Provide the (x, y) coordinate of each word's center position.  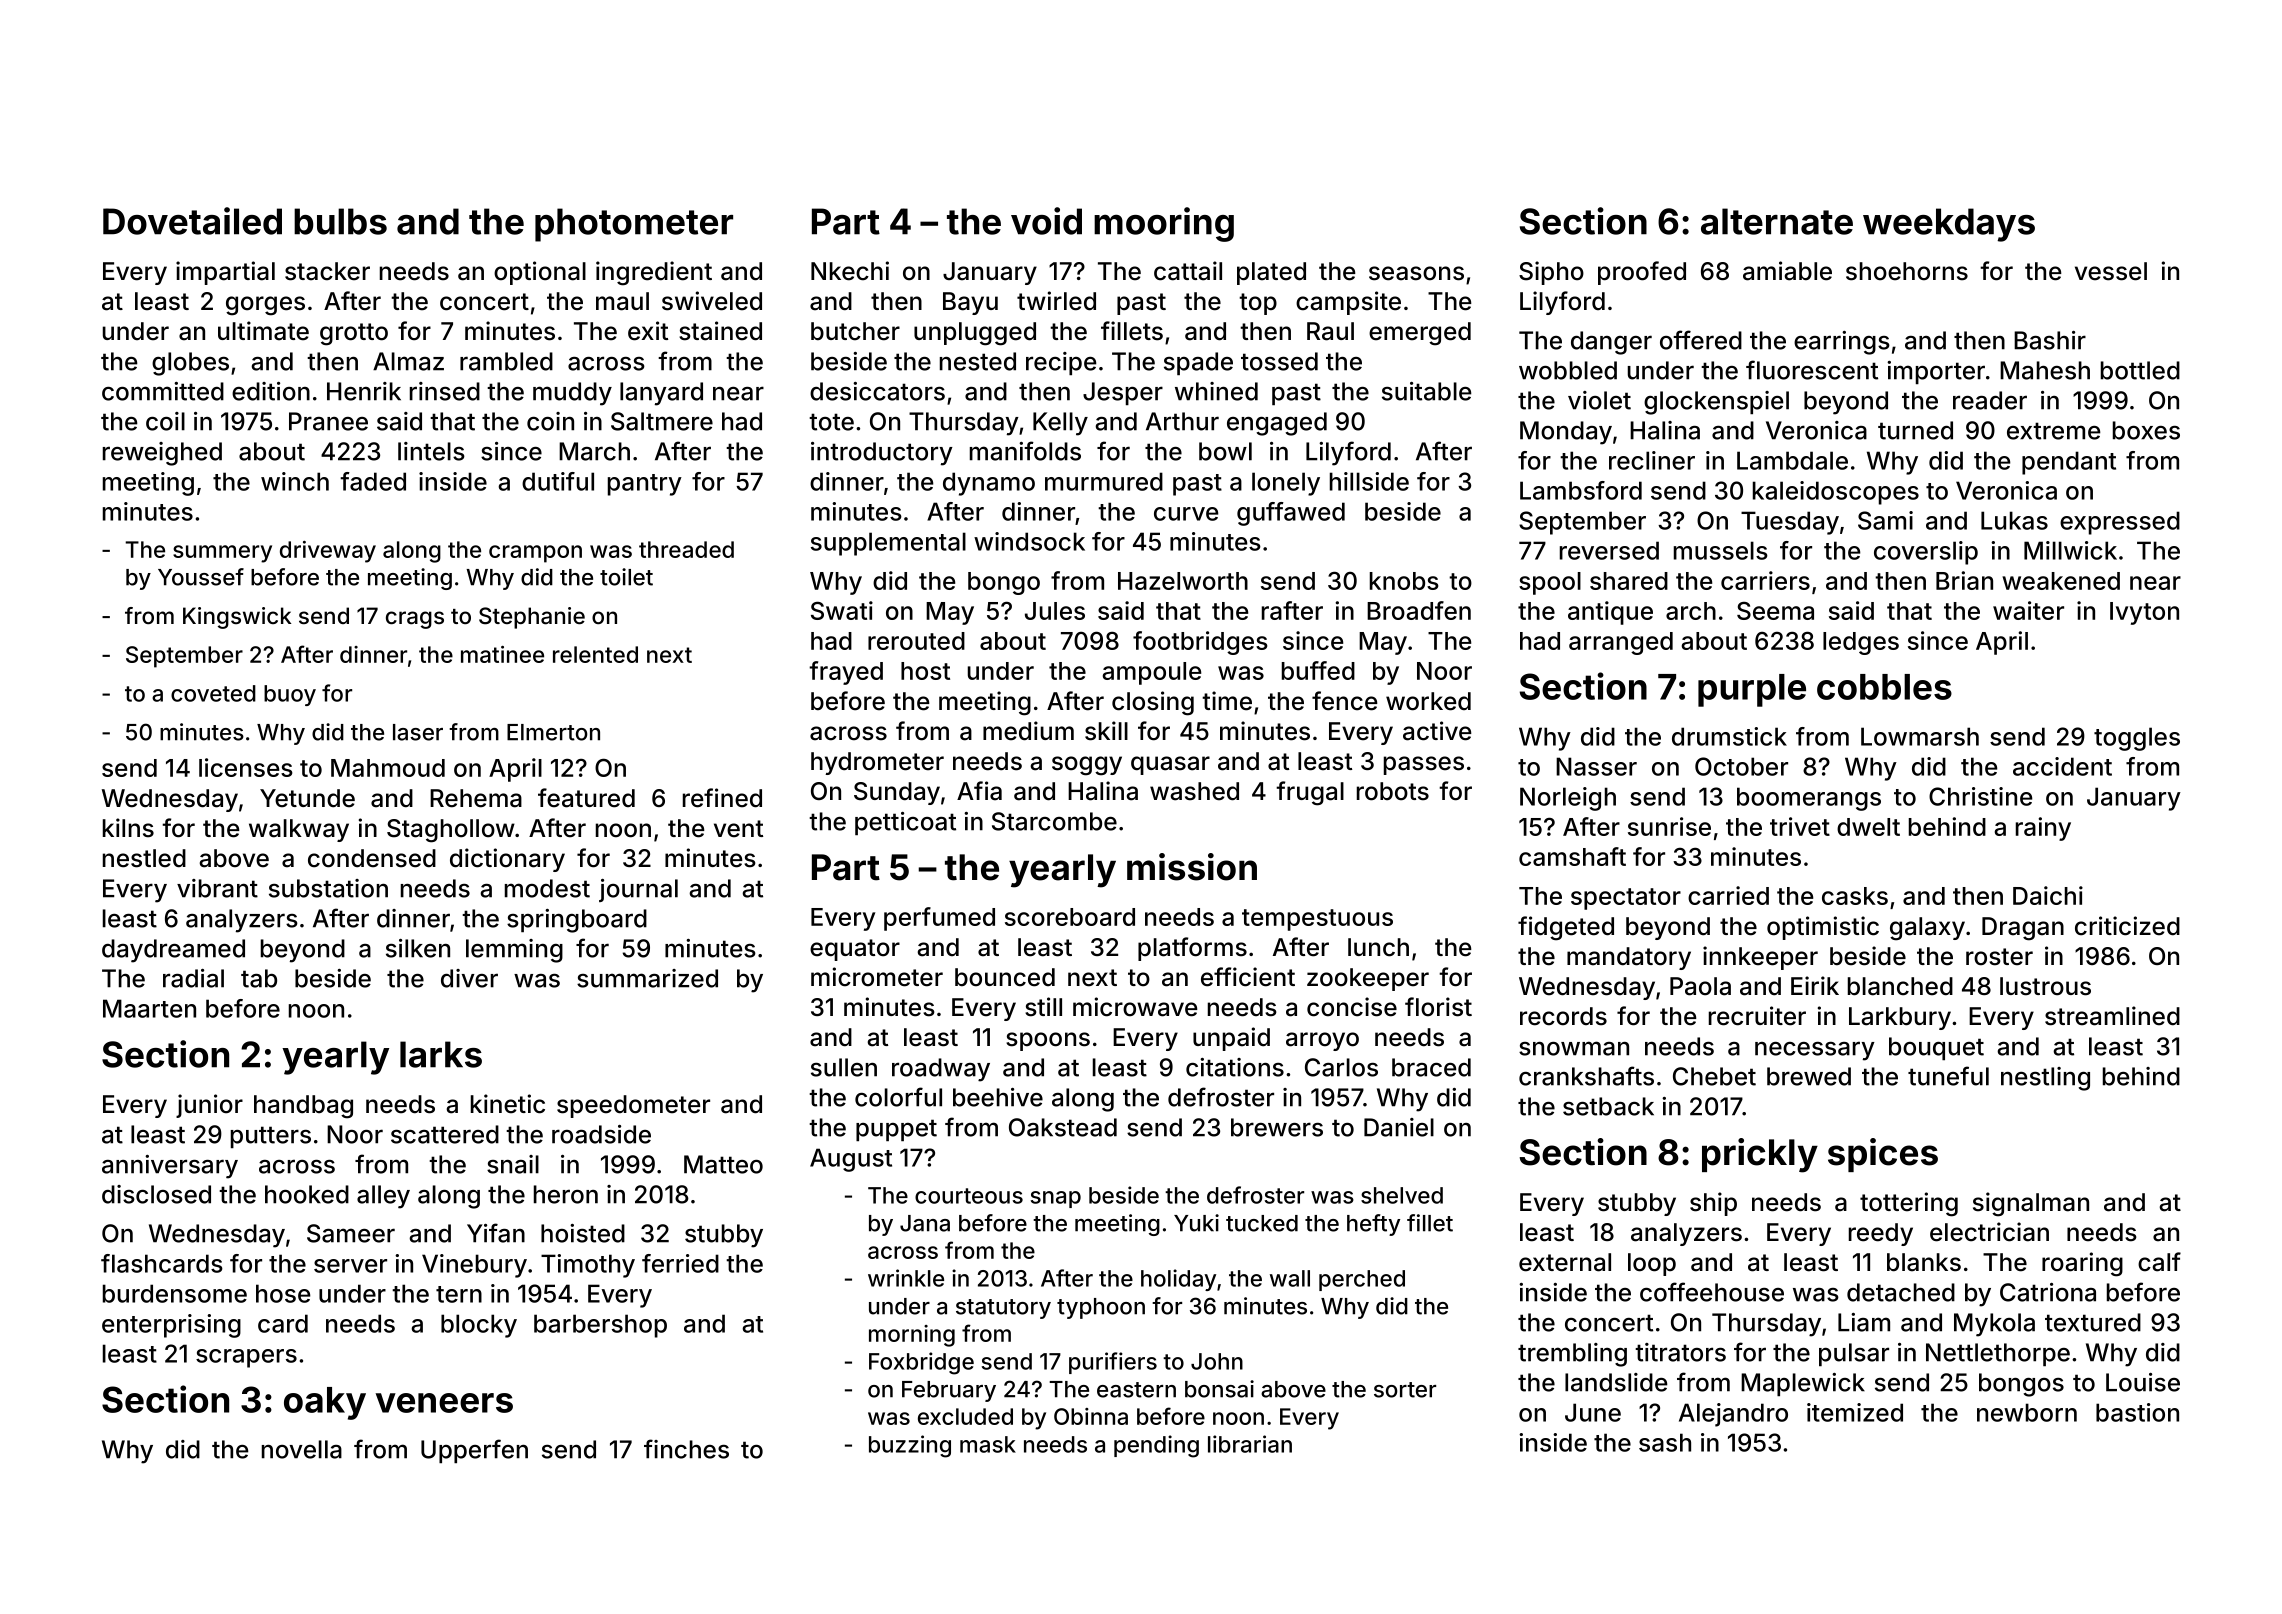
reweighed (162, 454)
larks (441, 1054)
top (1258, 304)
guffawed (1291, 514)
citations (1235, 1067)
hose (283, 1293)
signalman (2031, 1204)
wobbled (1568, 370)
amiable (1787, 271)
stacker (327, 271)
